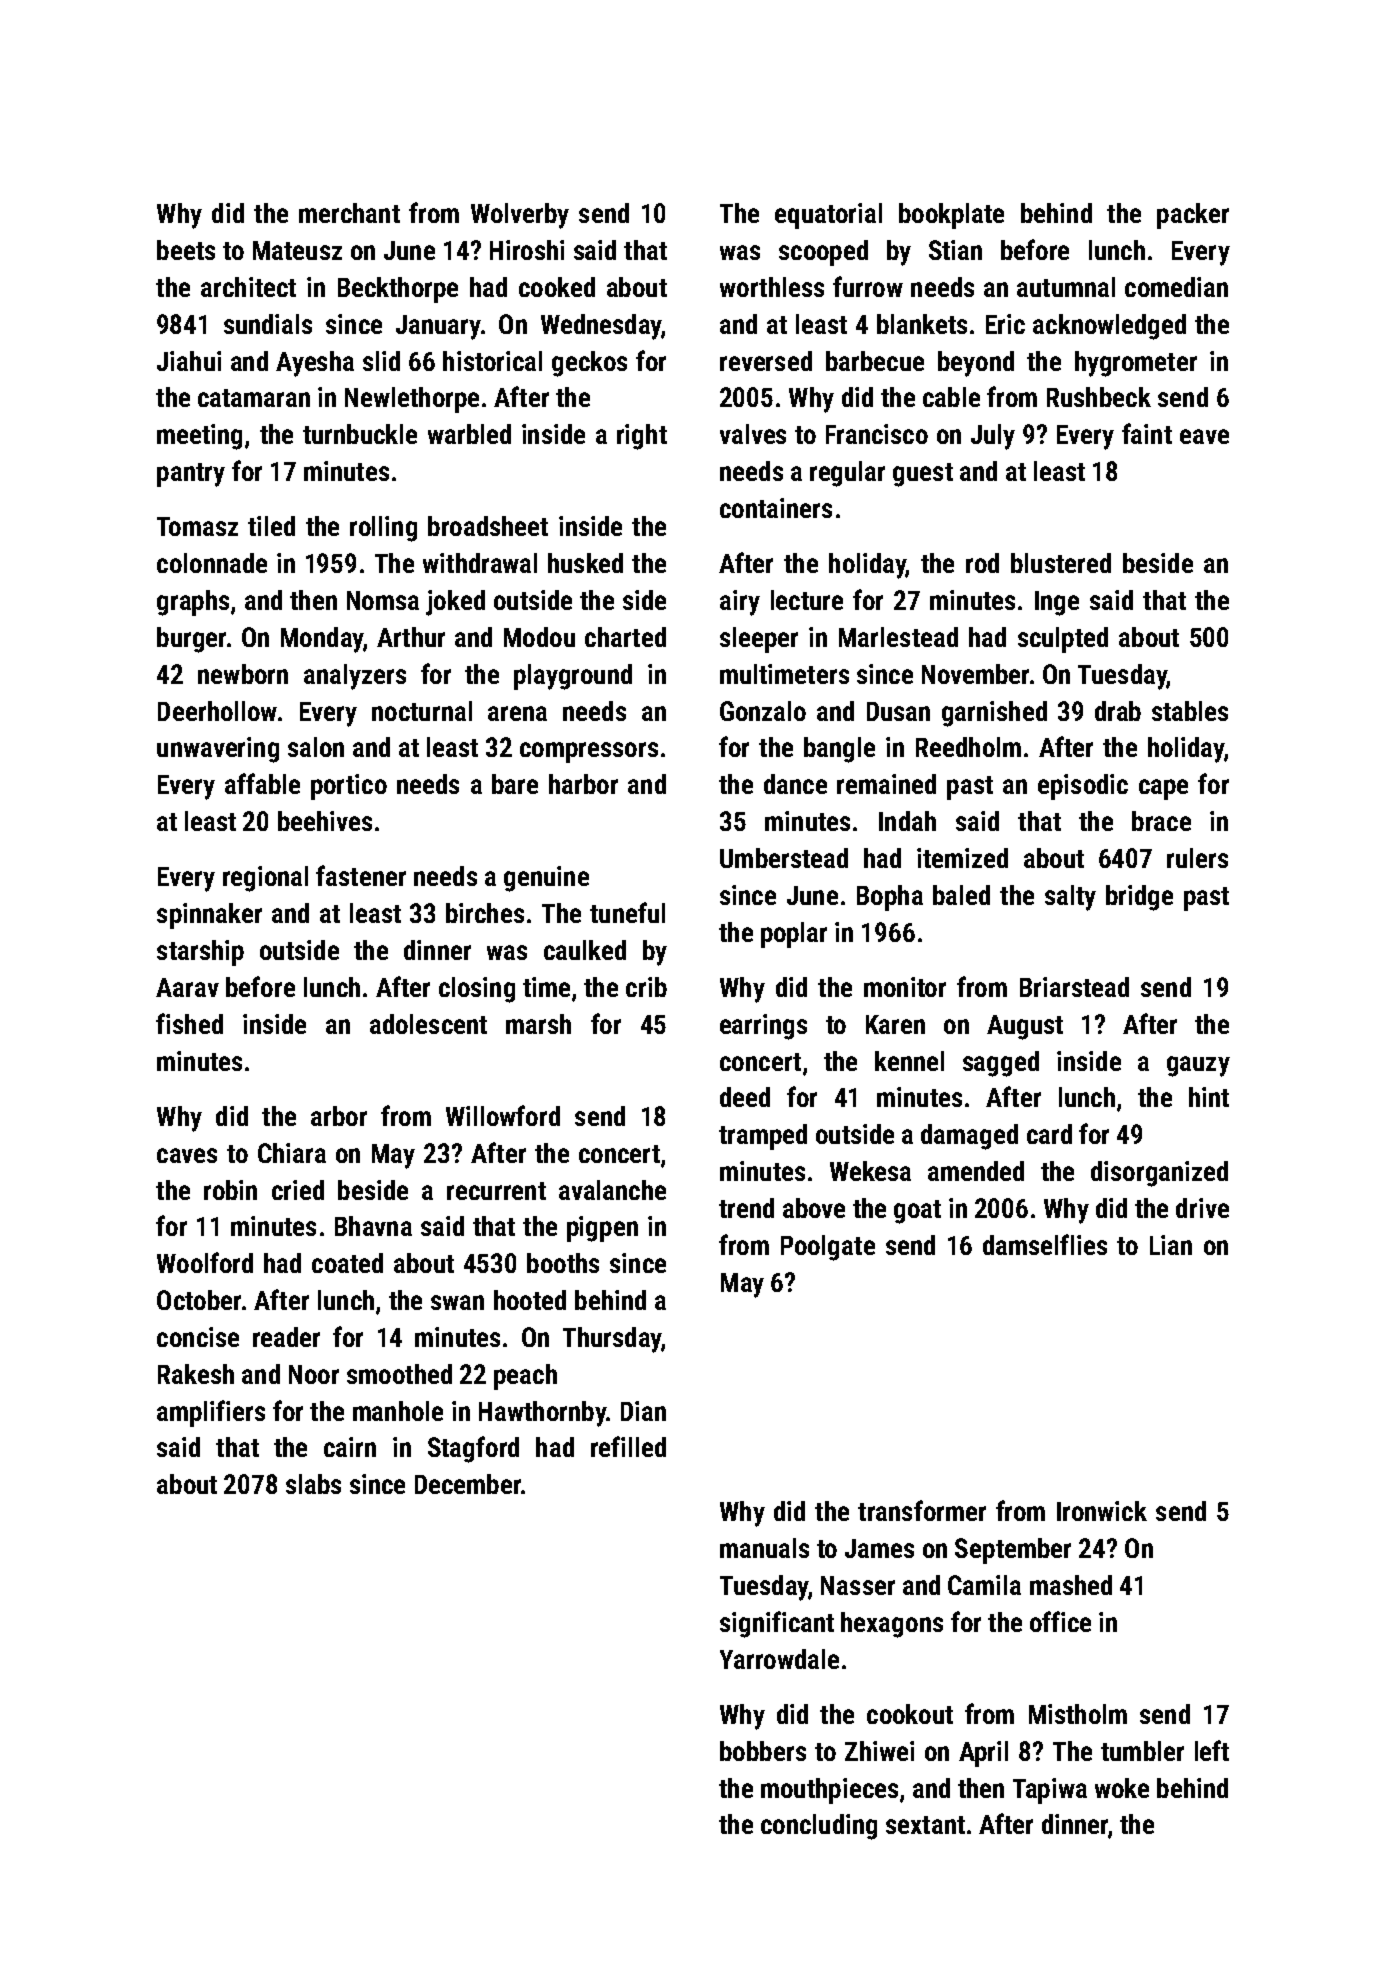 This image has width=1386, height=1969. Describe the element at coordinates (313, 1484) in the image. I see `slabs` at that location.
